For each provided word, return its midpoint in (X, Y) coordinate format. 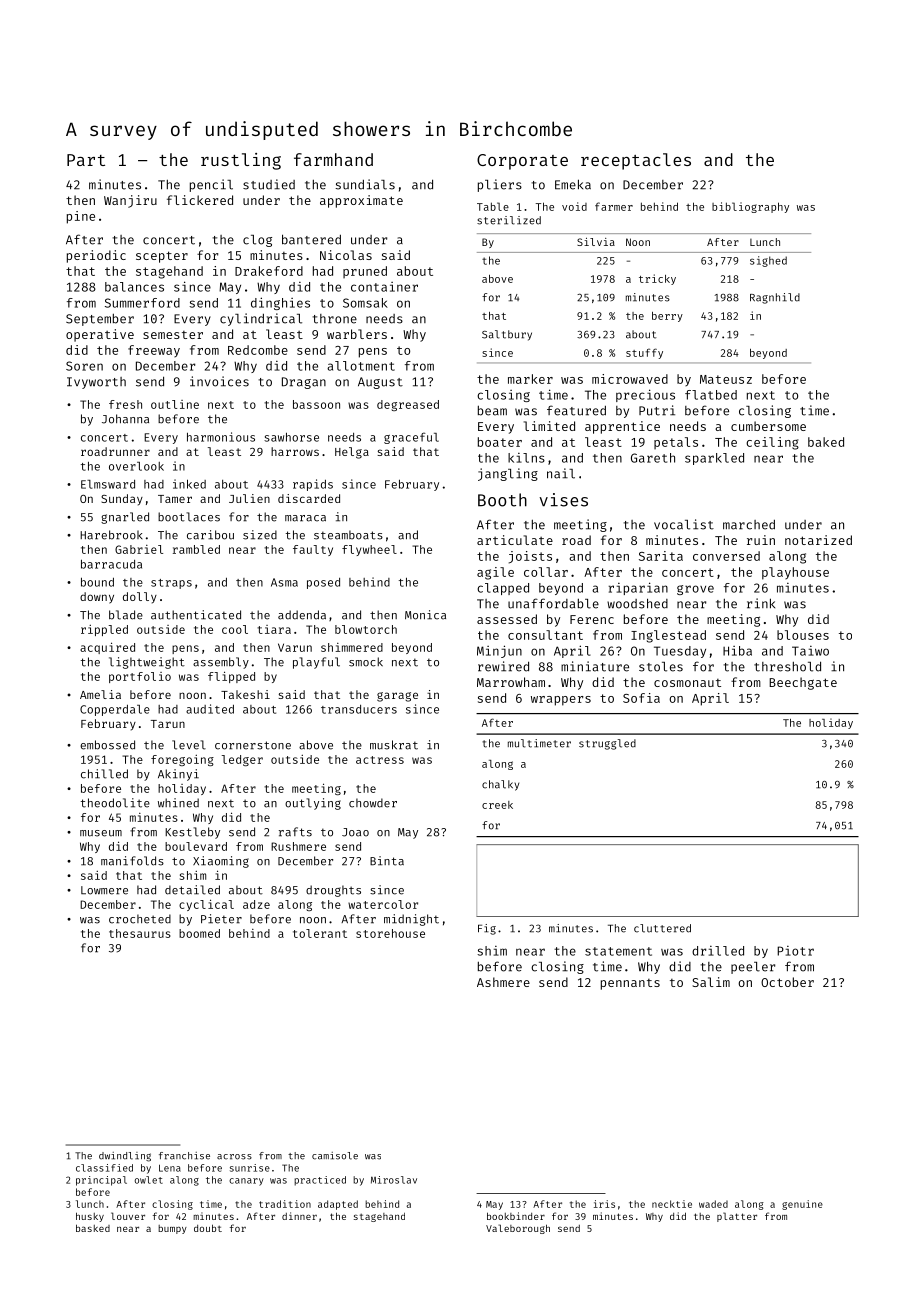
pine (81, 217)
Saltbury (507, 335)
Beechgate (803, 683)
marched (749, 525)
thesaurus (140, 933)
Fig (487, 929)
